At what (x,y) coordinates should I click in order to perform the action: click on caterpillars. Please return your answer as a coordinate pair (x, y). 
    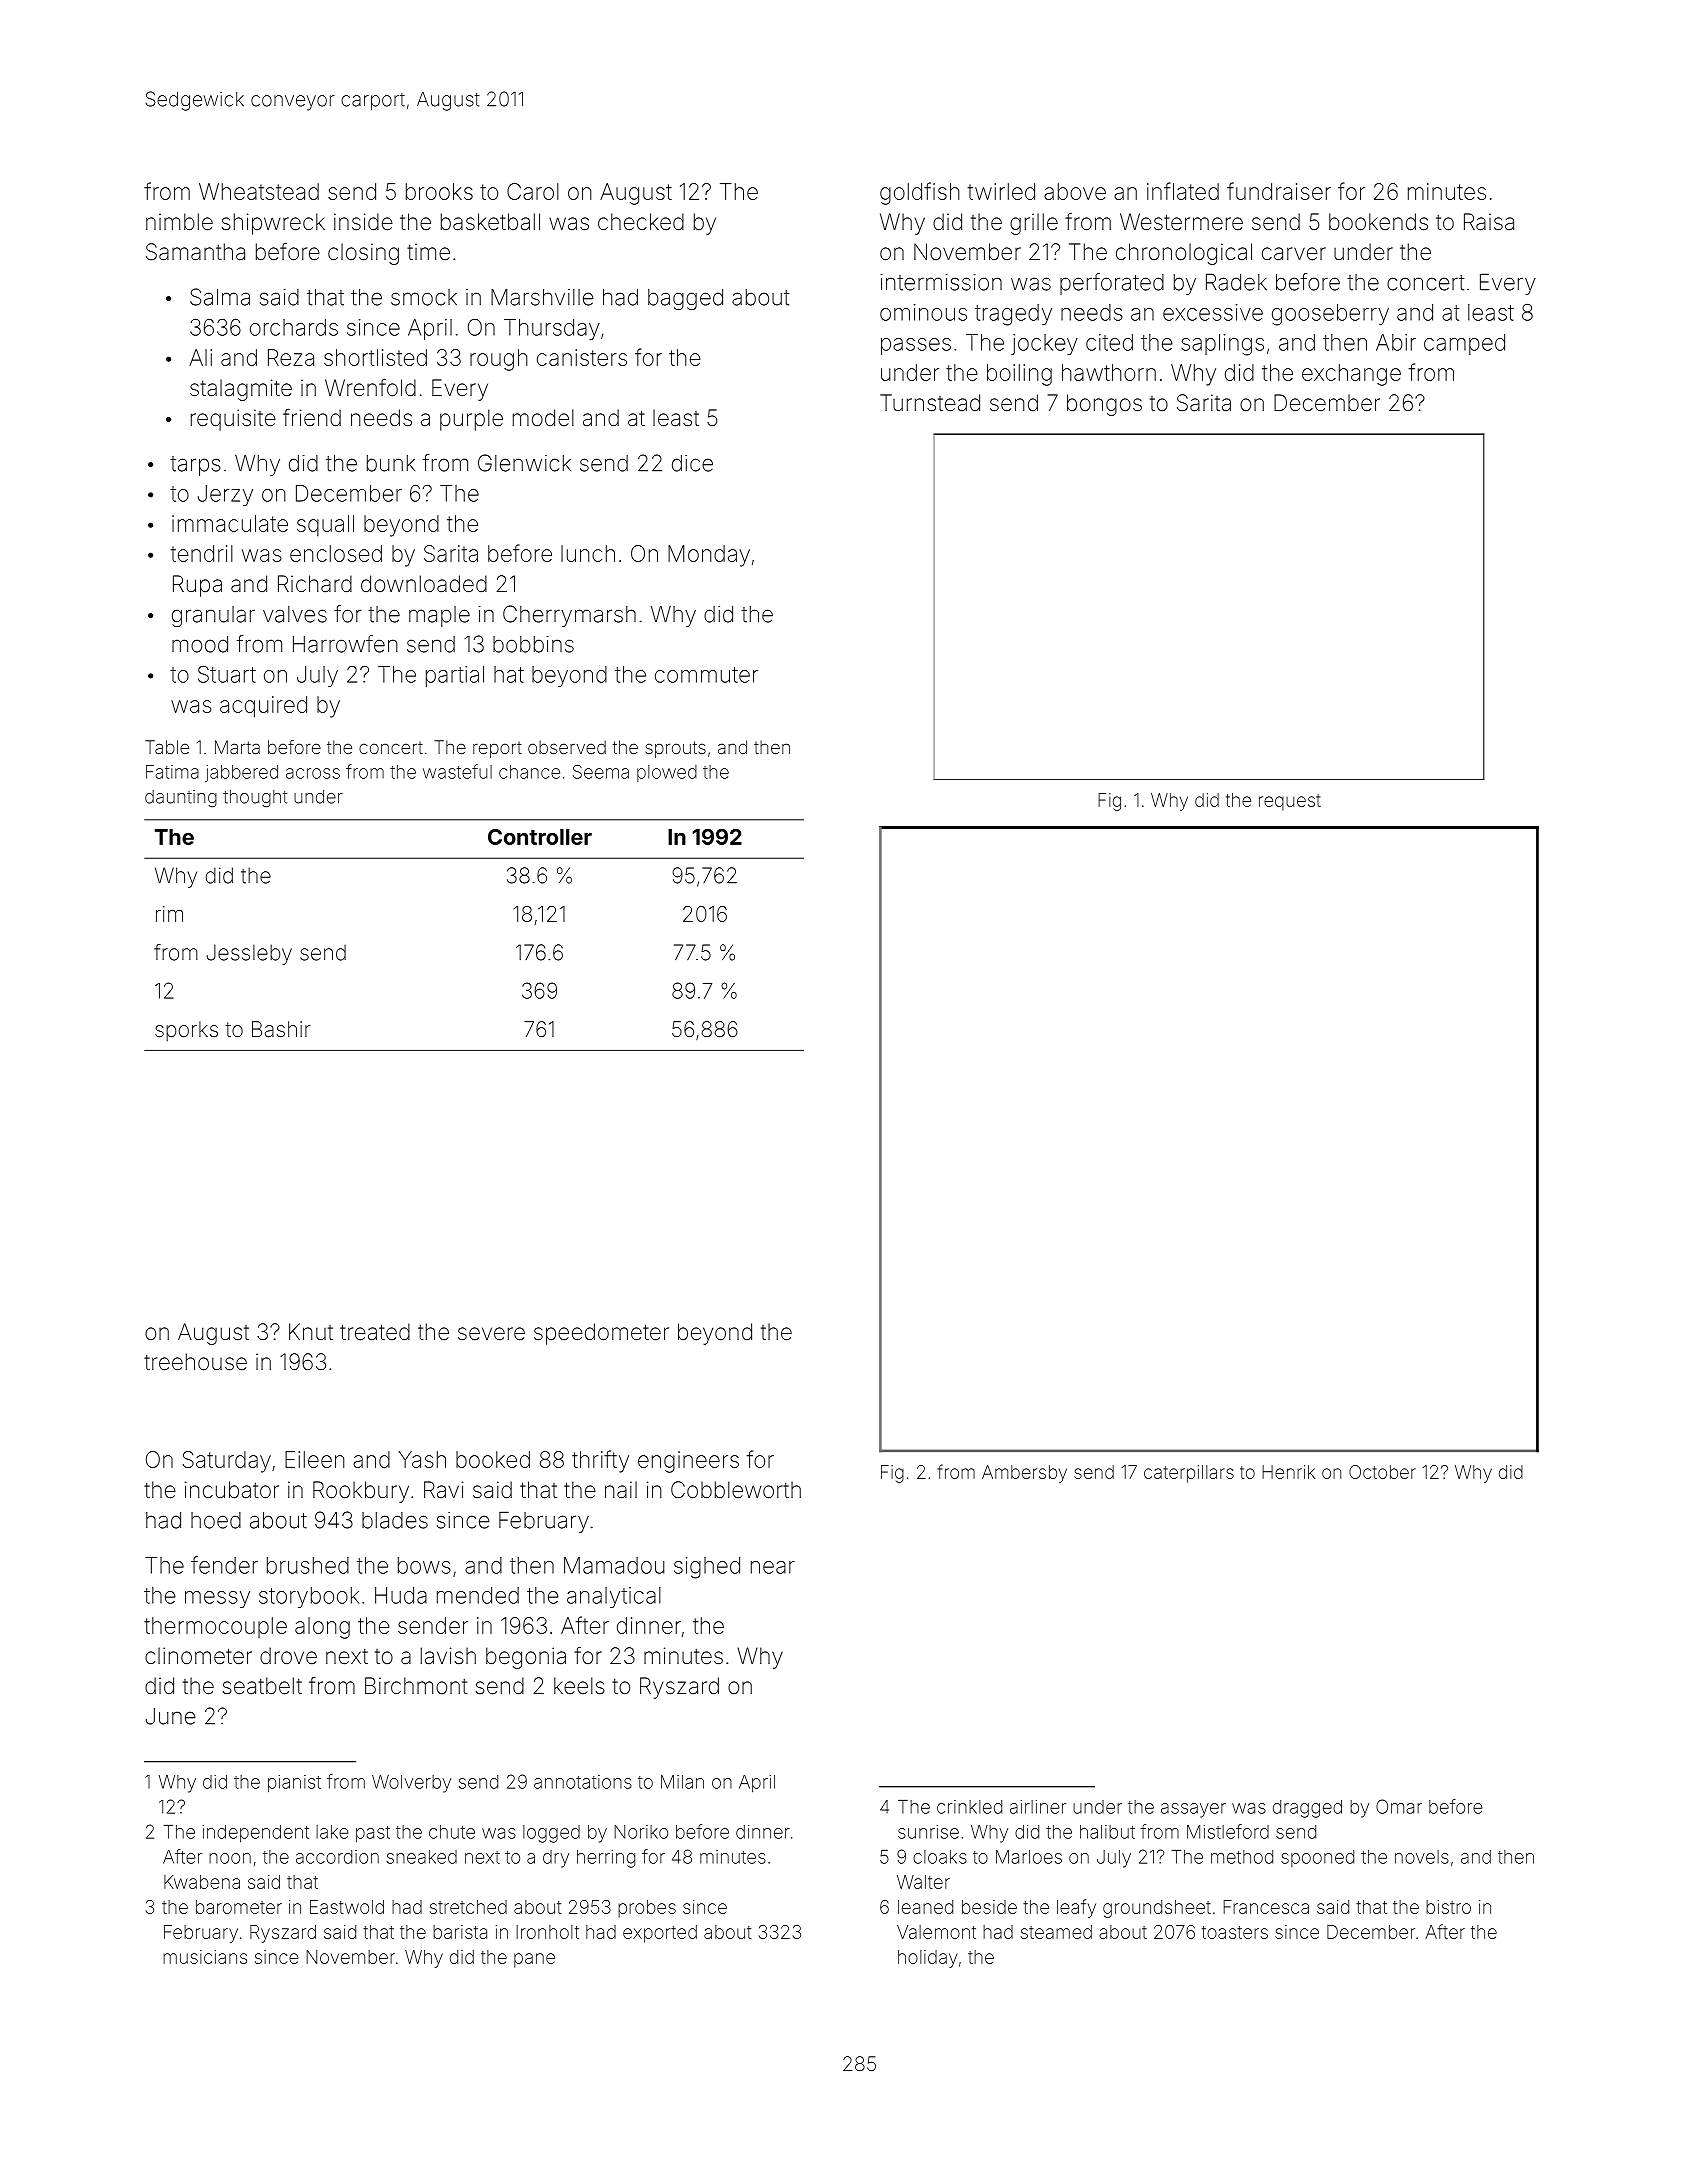
    Looking at the image, I should click on (1189, 1474).
